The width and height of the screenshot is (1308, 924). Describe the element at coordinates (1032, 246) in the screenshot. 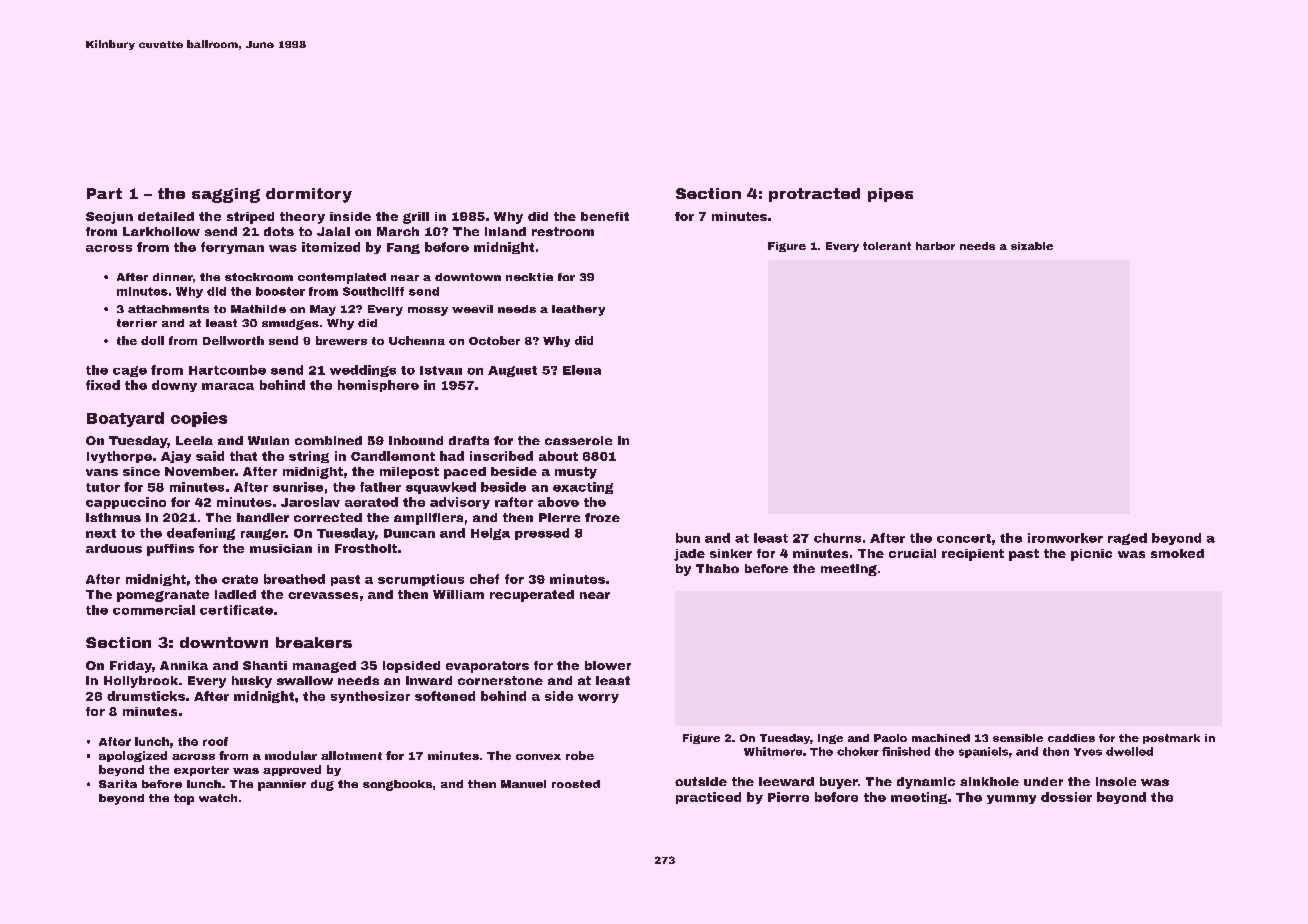

I see `sizable` at that location.
